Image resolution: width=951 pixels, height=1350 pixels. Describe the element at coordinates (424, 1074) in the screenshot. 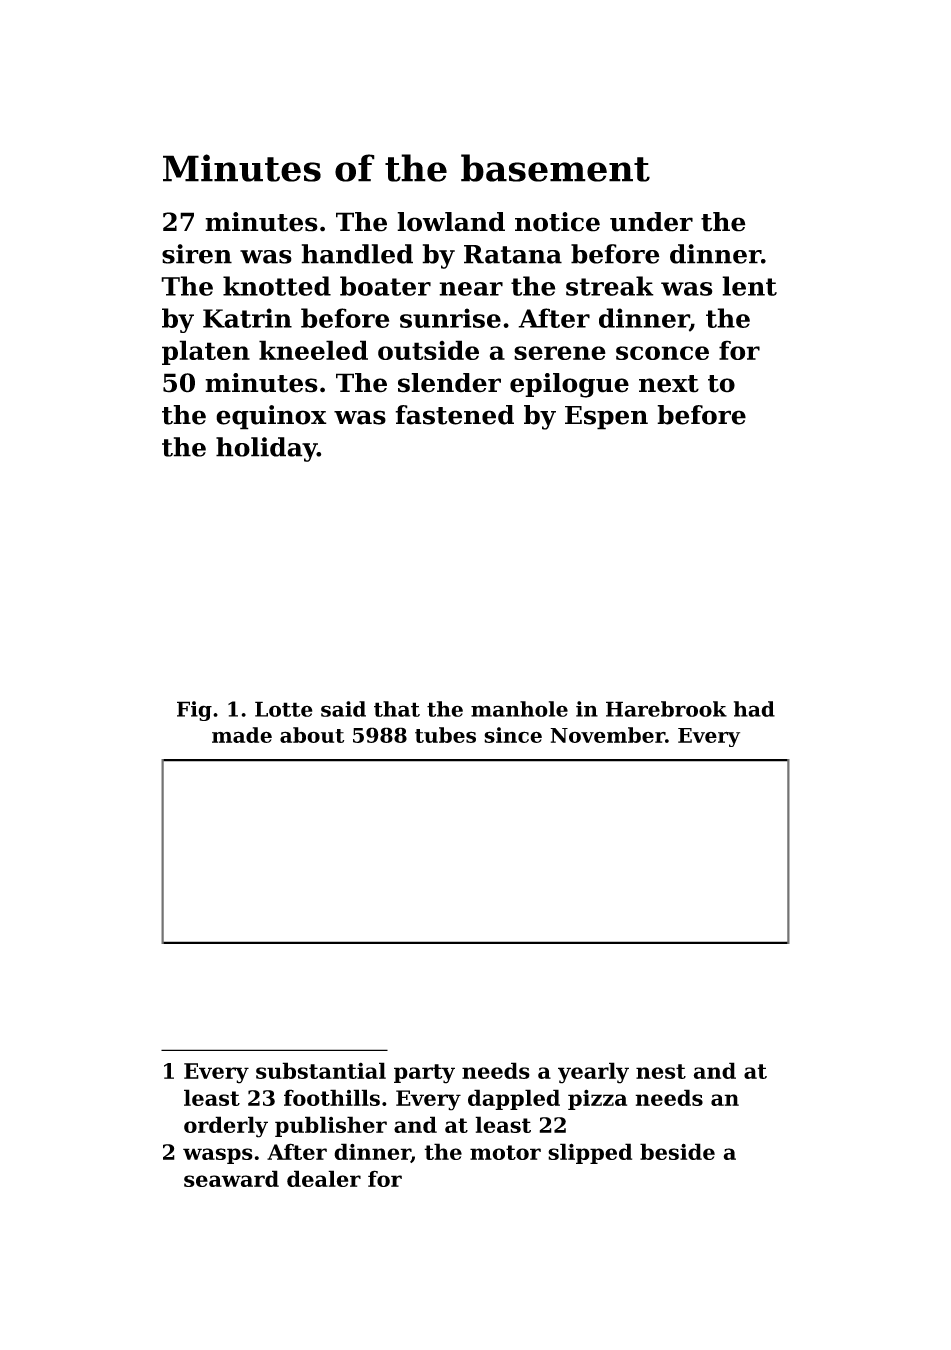

I see `party` at that location.
